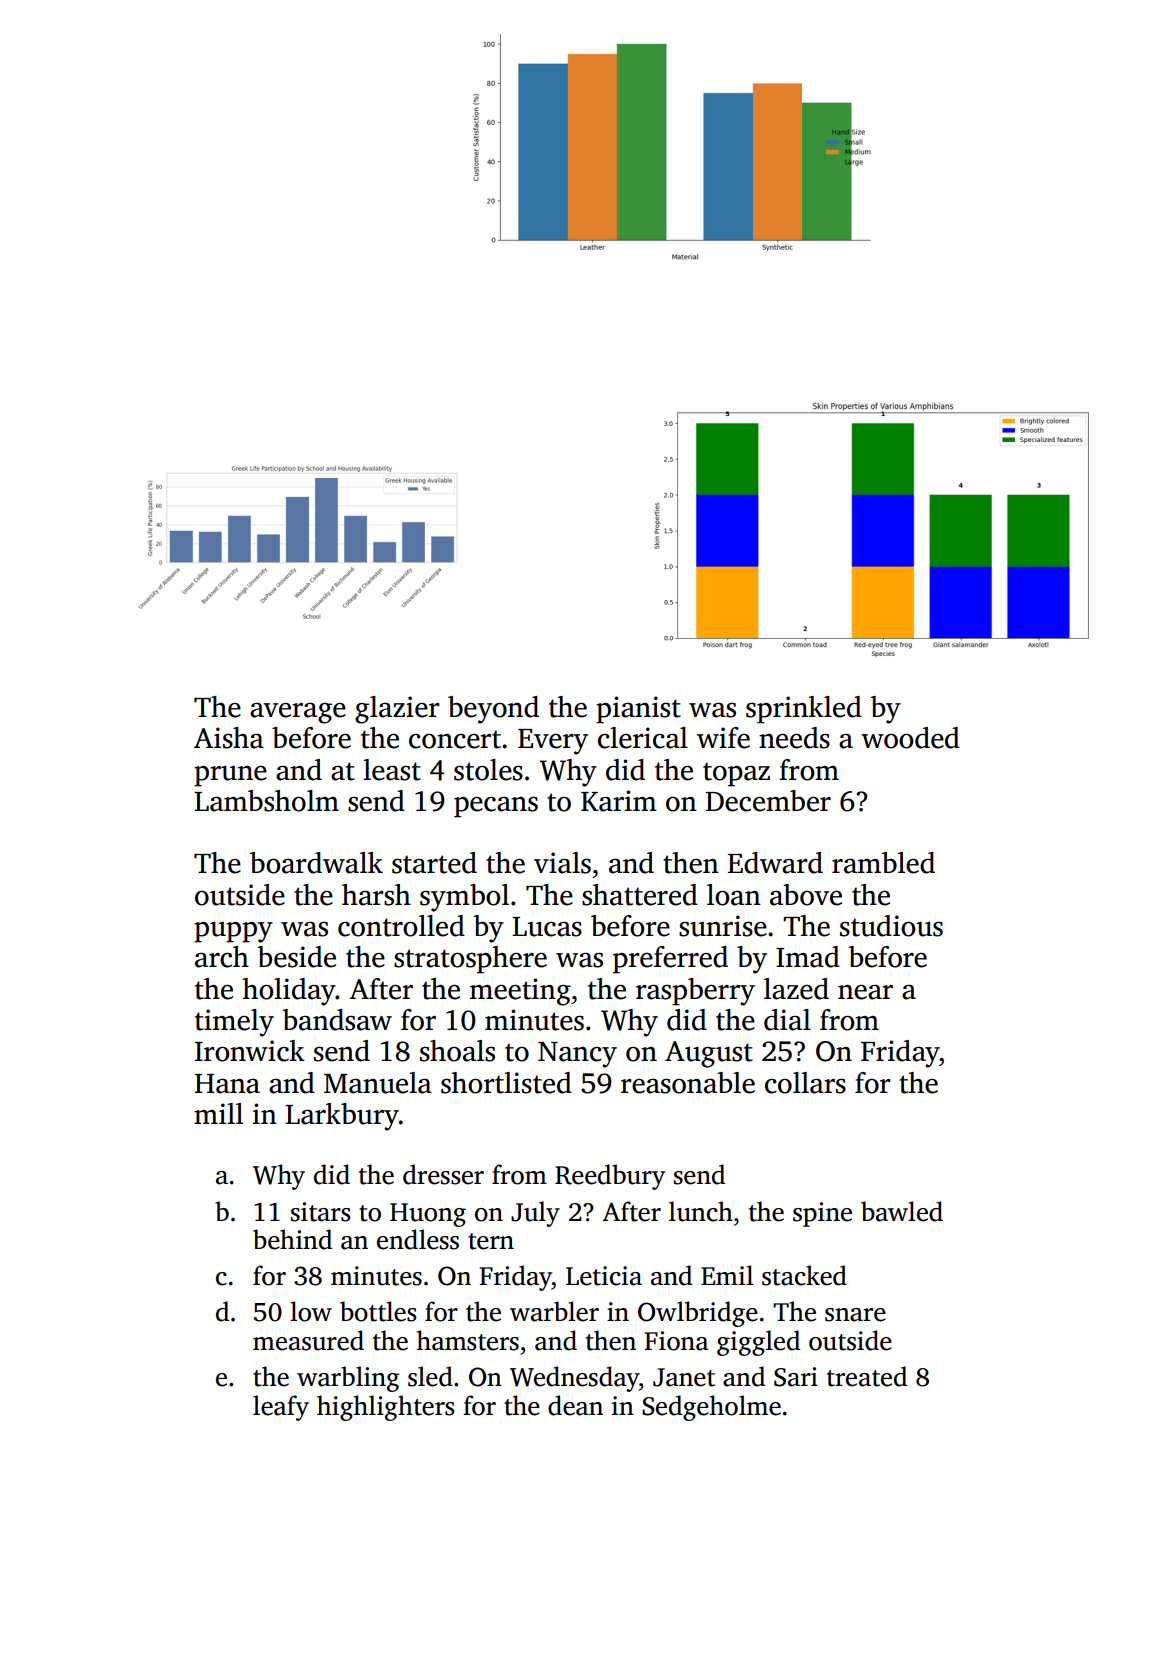 The height and width of the document is (1654, 1165). Describe the element at coordinates (281, 1408) in the document. I see `leafy` at that location.
